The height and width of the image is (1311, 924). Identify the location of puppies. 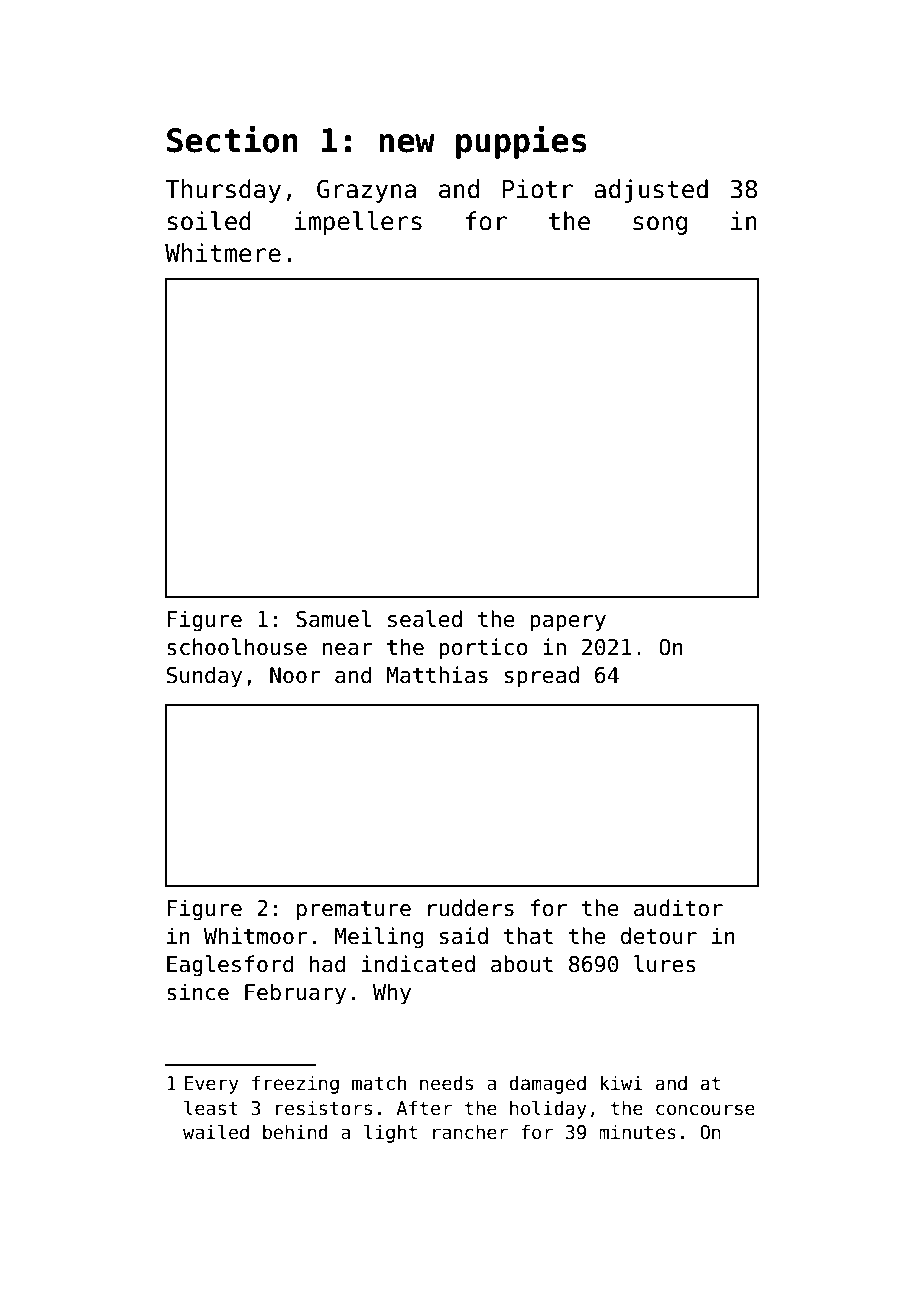
(521, 142).
